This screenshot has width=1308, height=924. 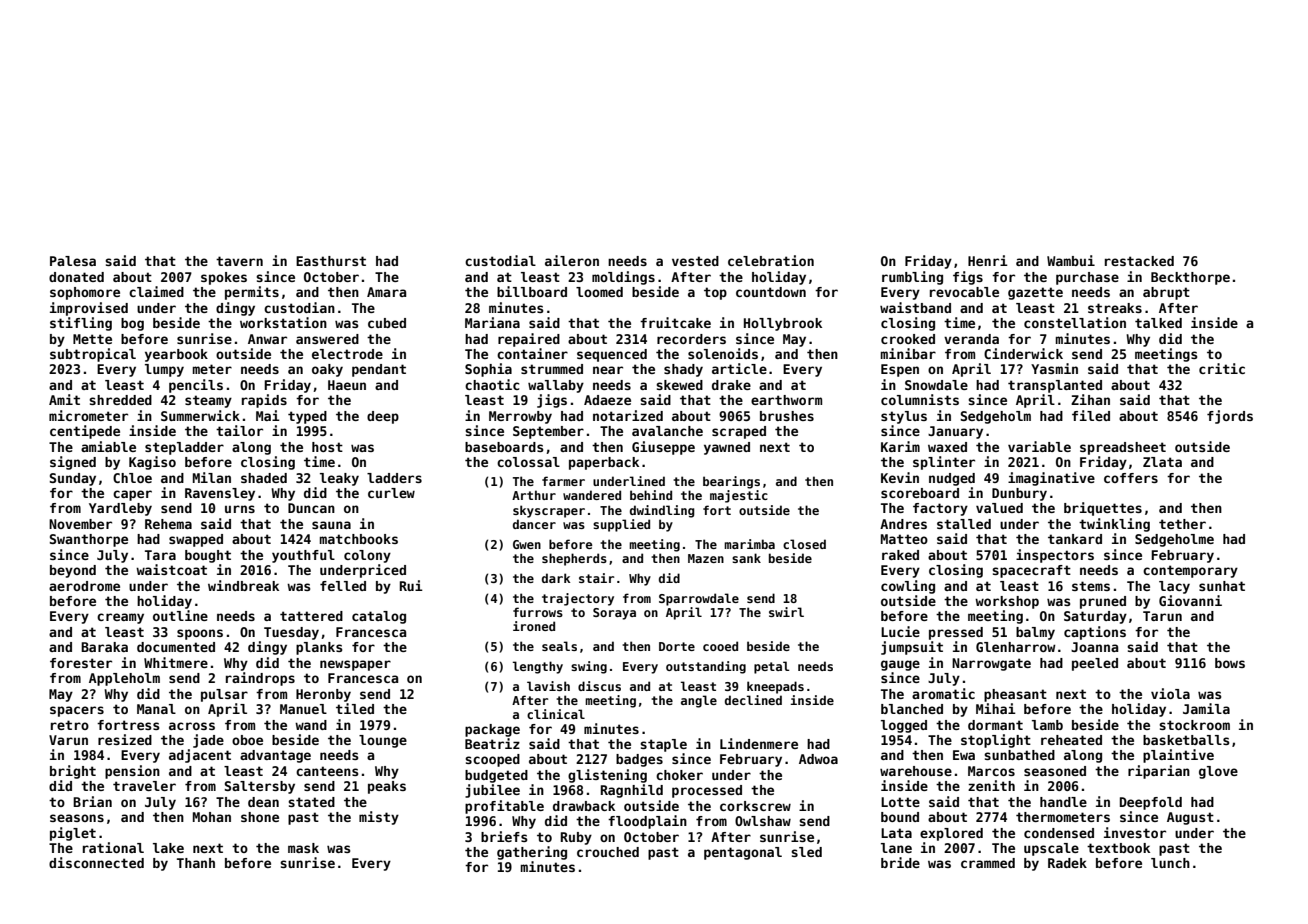 I want to click on Yardleby, so click(x=120, y=509).
